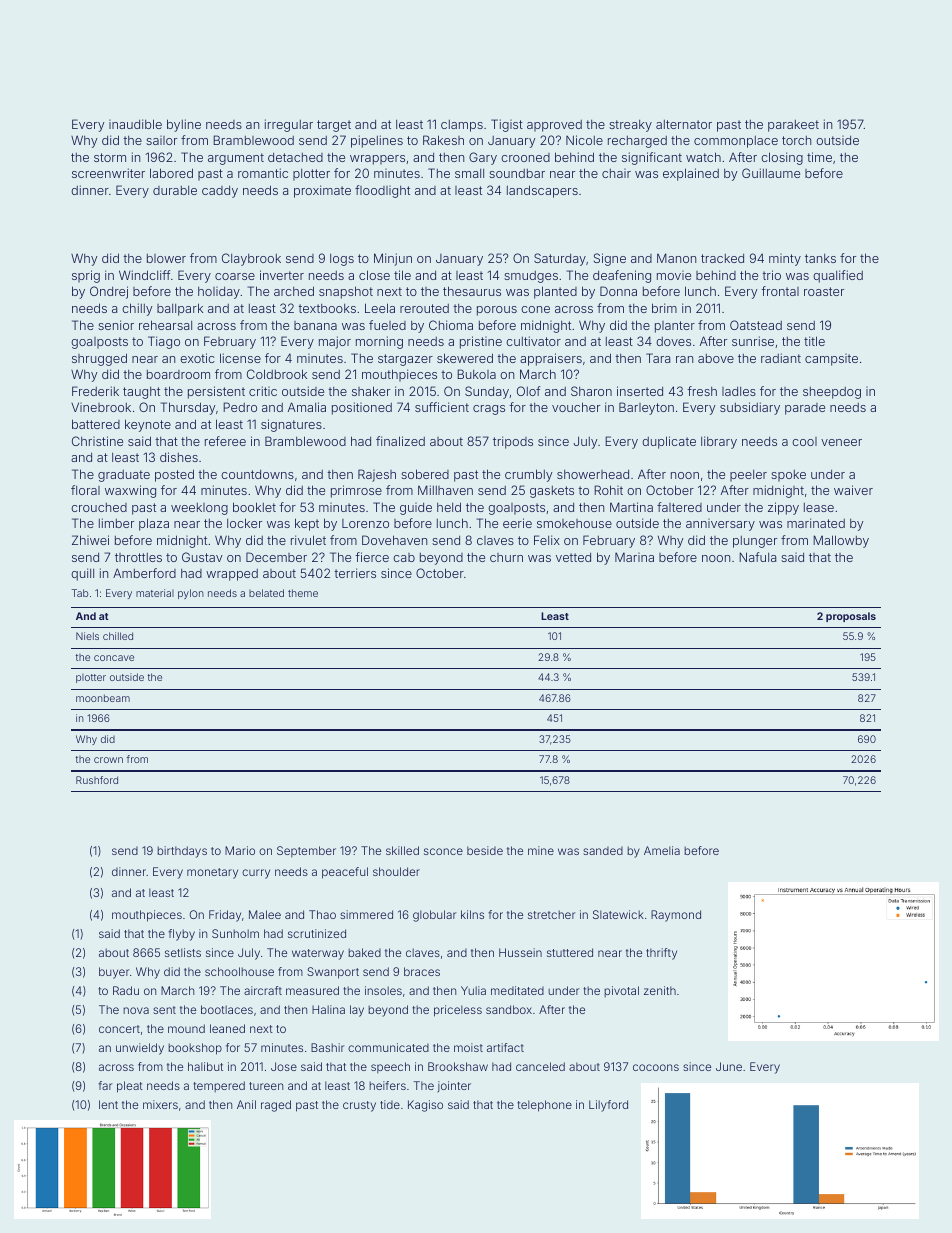 The image size is (952, 1233). Describe the element at coordinates (108, 1104) in the screenshot. I see `lent` at that location.
